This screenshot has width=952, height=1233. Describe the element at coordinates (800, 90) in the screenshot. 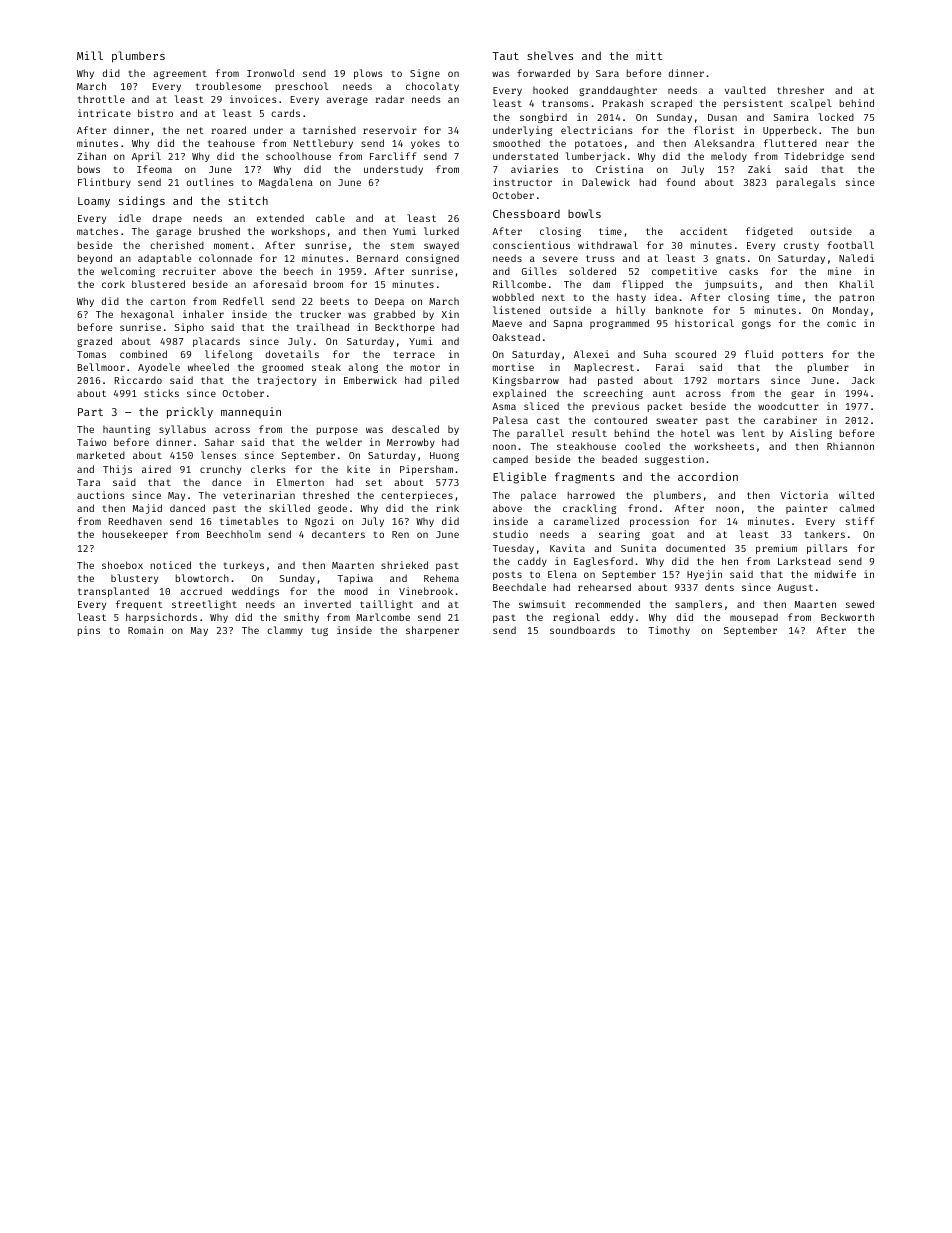

I see `thresher` at that location.
